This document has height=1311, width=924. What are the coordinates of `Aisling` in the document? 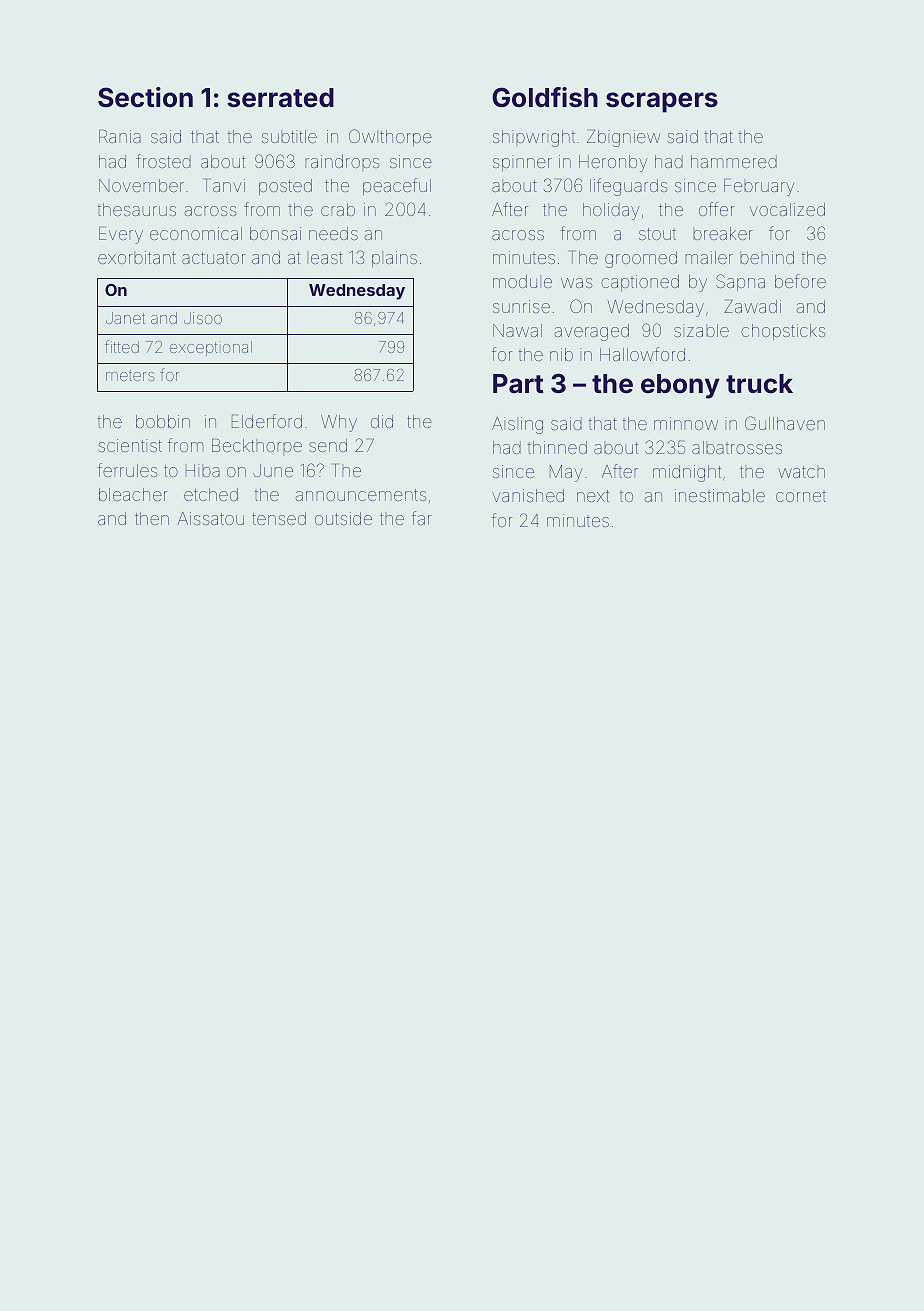 It's located at (517, 425).
